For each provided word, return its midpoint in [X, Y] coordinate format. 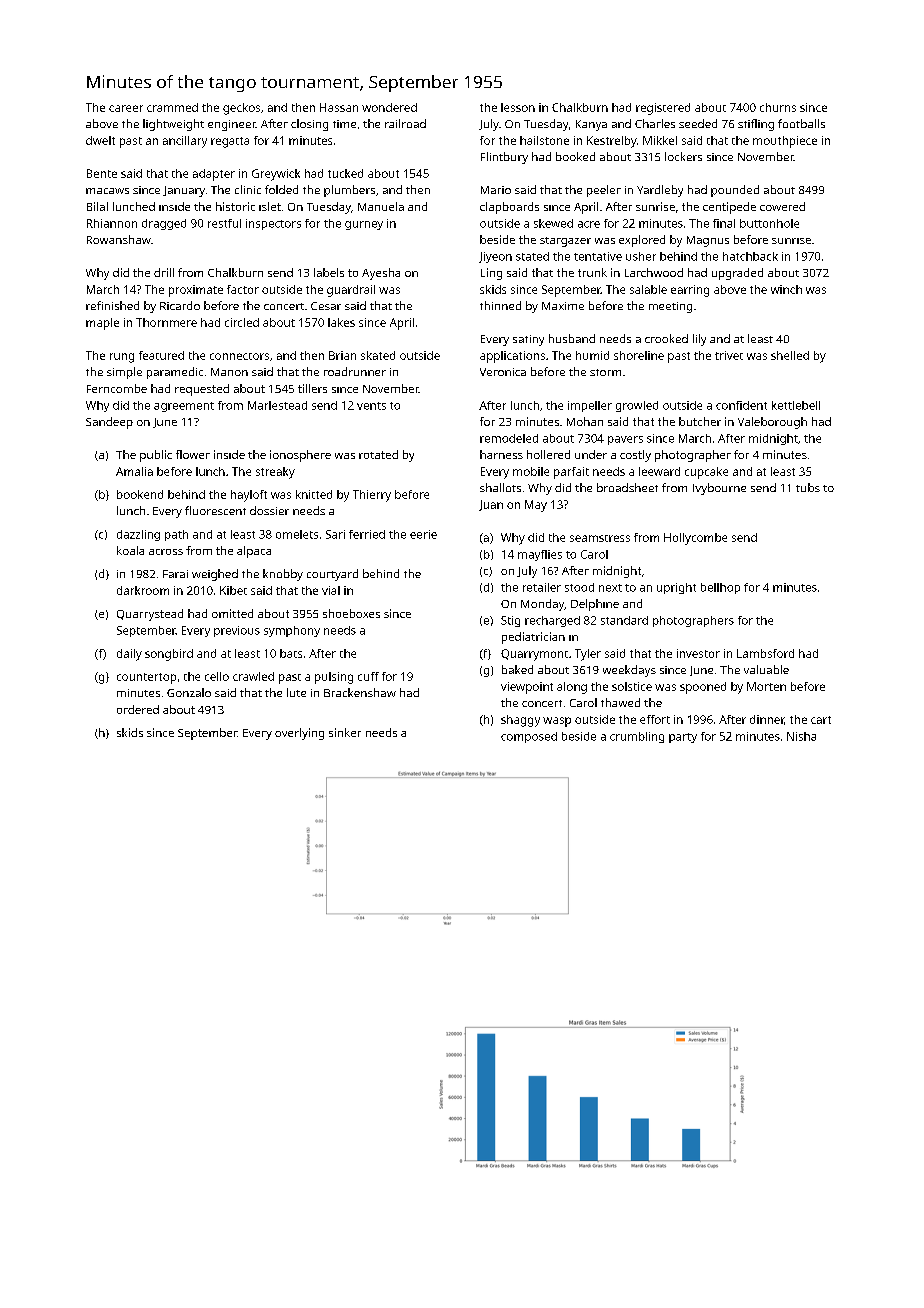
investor [698, 653]
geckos [241, 109]
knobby [283, 575]
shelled [790, 355]
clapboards [509, 208]
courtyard [332, 575]
